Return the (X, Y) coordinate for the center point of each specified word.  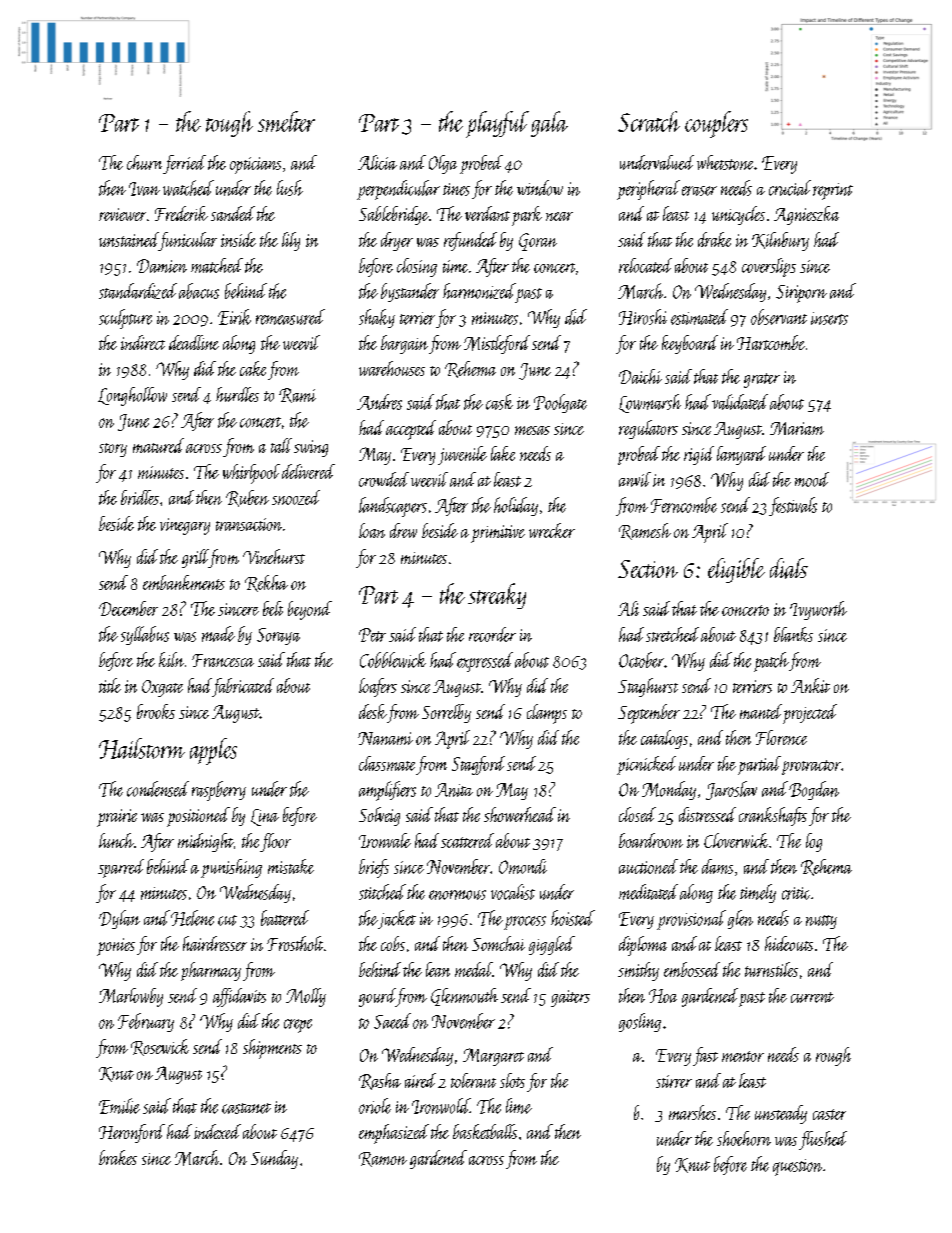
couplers (716, 124)
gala (549, 124)
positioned (198, 817)
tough (229, 124)
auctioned (648, 866)
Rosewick (160, 1047)
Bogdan (814, 790)
